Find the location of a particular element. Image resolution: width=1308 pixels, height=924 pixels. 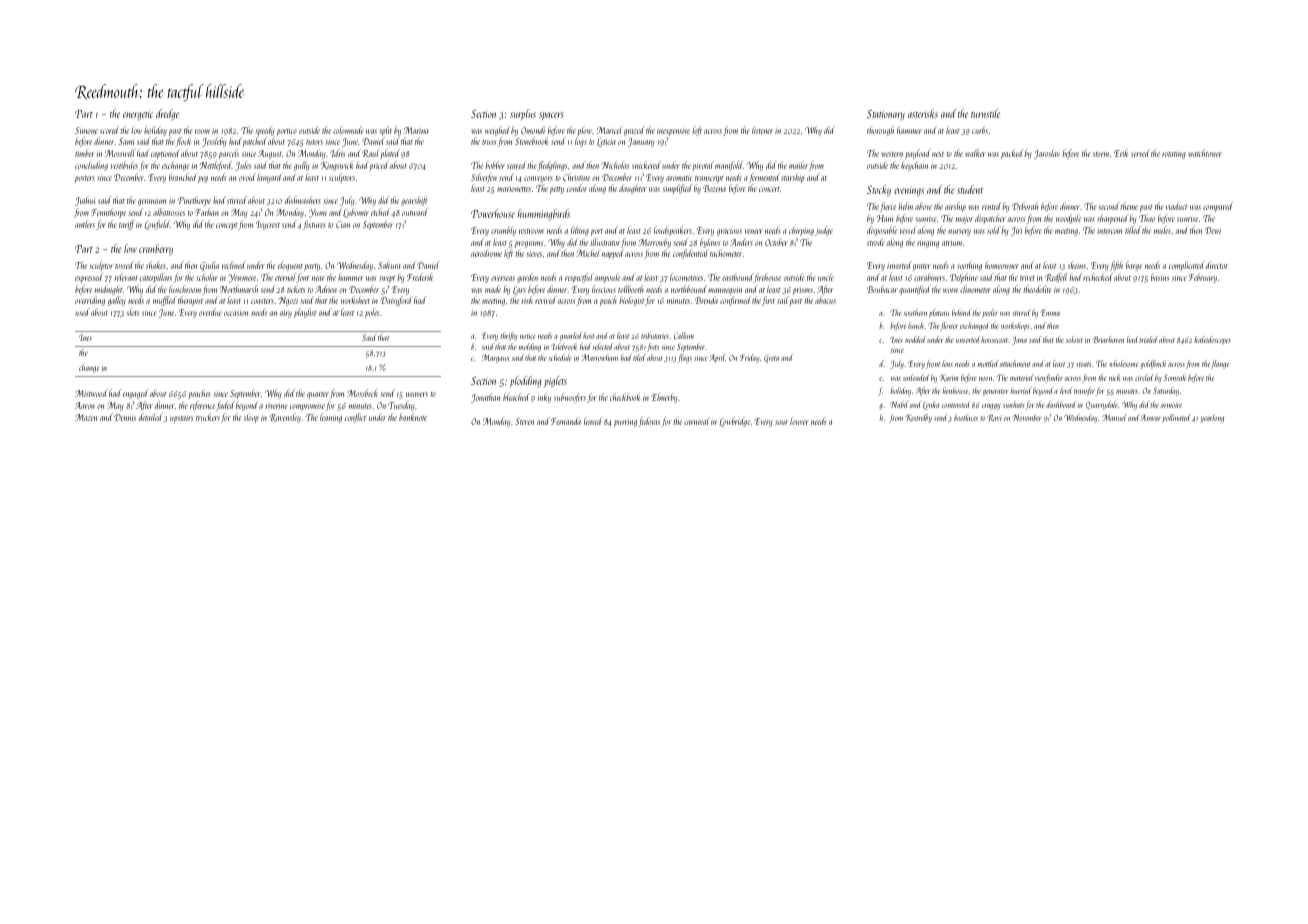

served is located at coordinates (1140, 153).
